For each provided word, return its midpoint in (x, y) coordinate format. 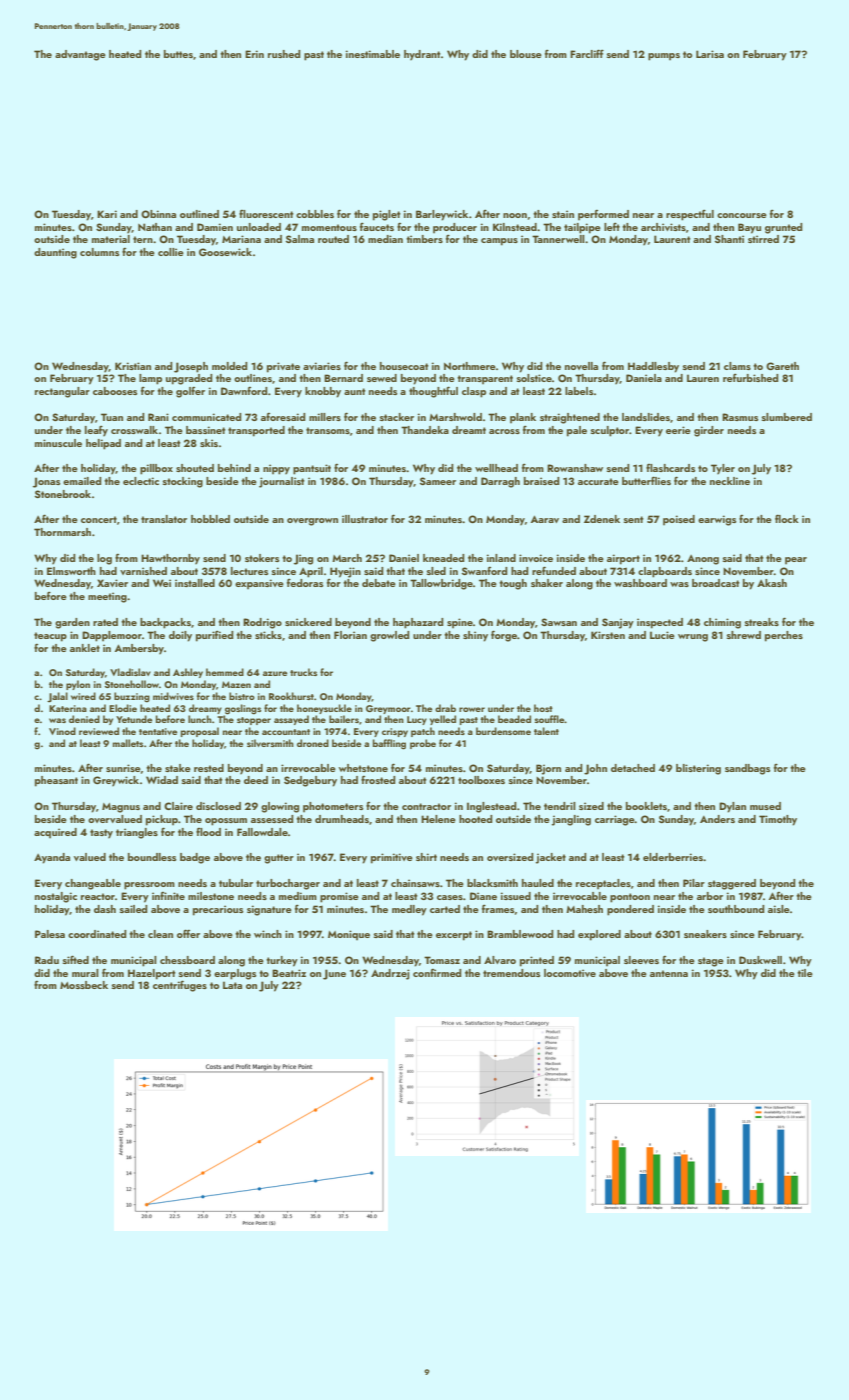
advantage (80, 55)
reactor (98, 896)
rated (105, 622)
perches (784, 636)
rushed (284, 54)
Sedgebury (310, 781)
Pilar (694, 883)
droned (313, 743)
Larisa (710, 54)
